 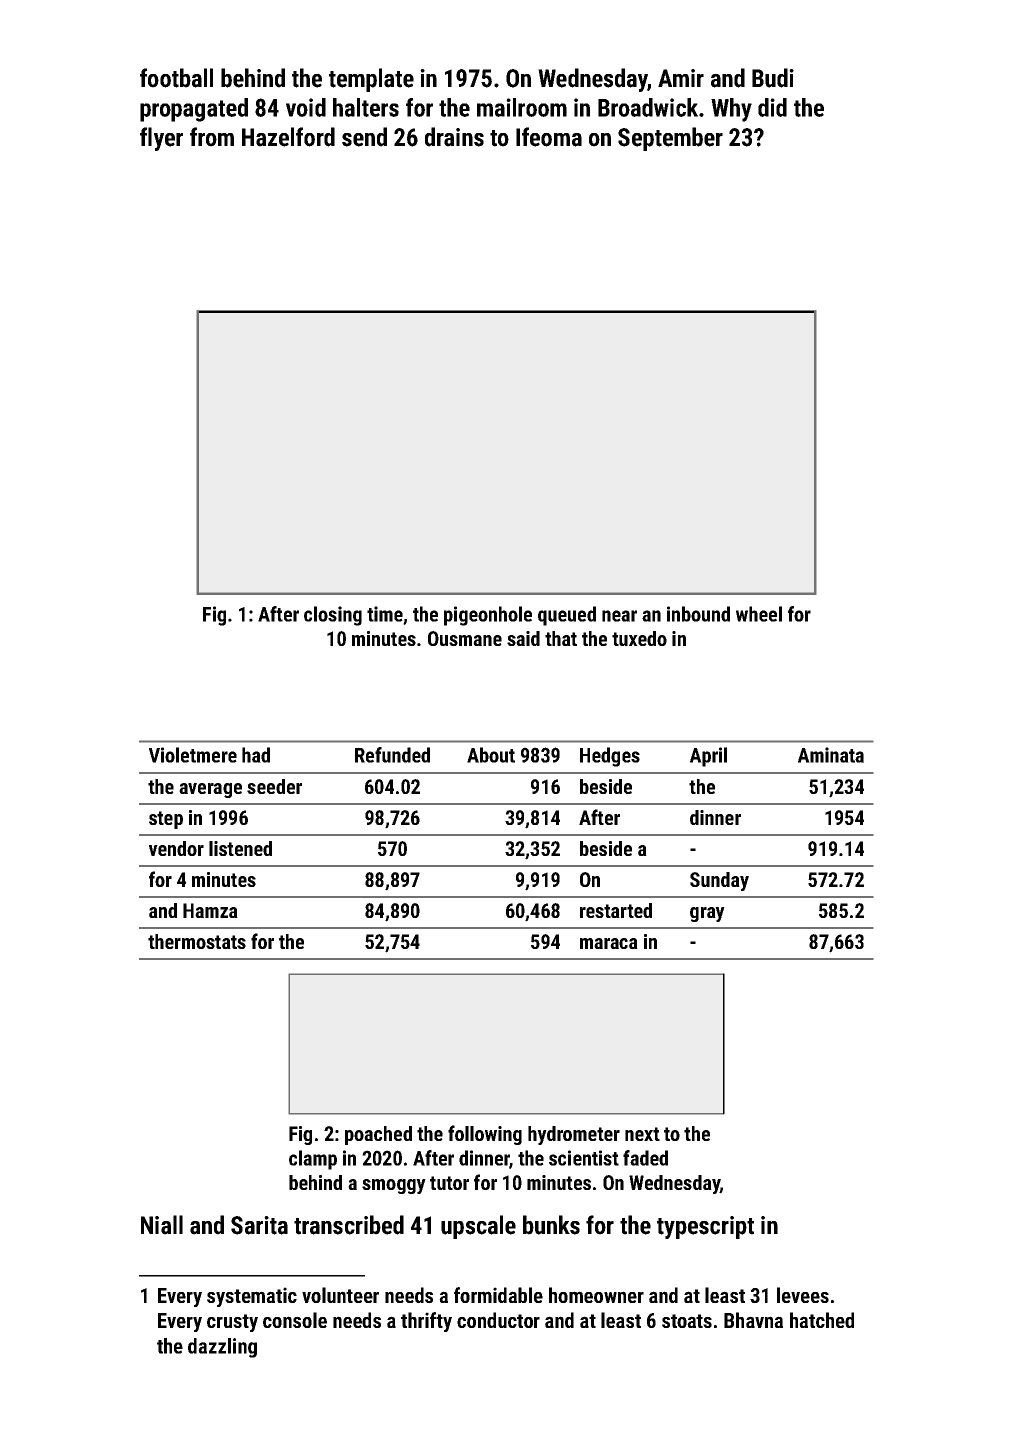 What do you see at coordinates (288, 137) in the screenshot?
I see `Hazelford` at bounding box center [288, 137].
